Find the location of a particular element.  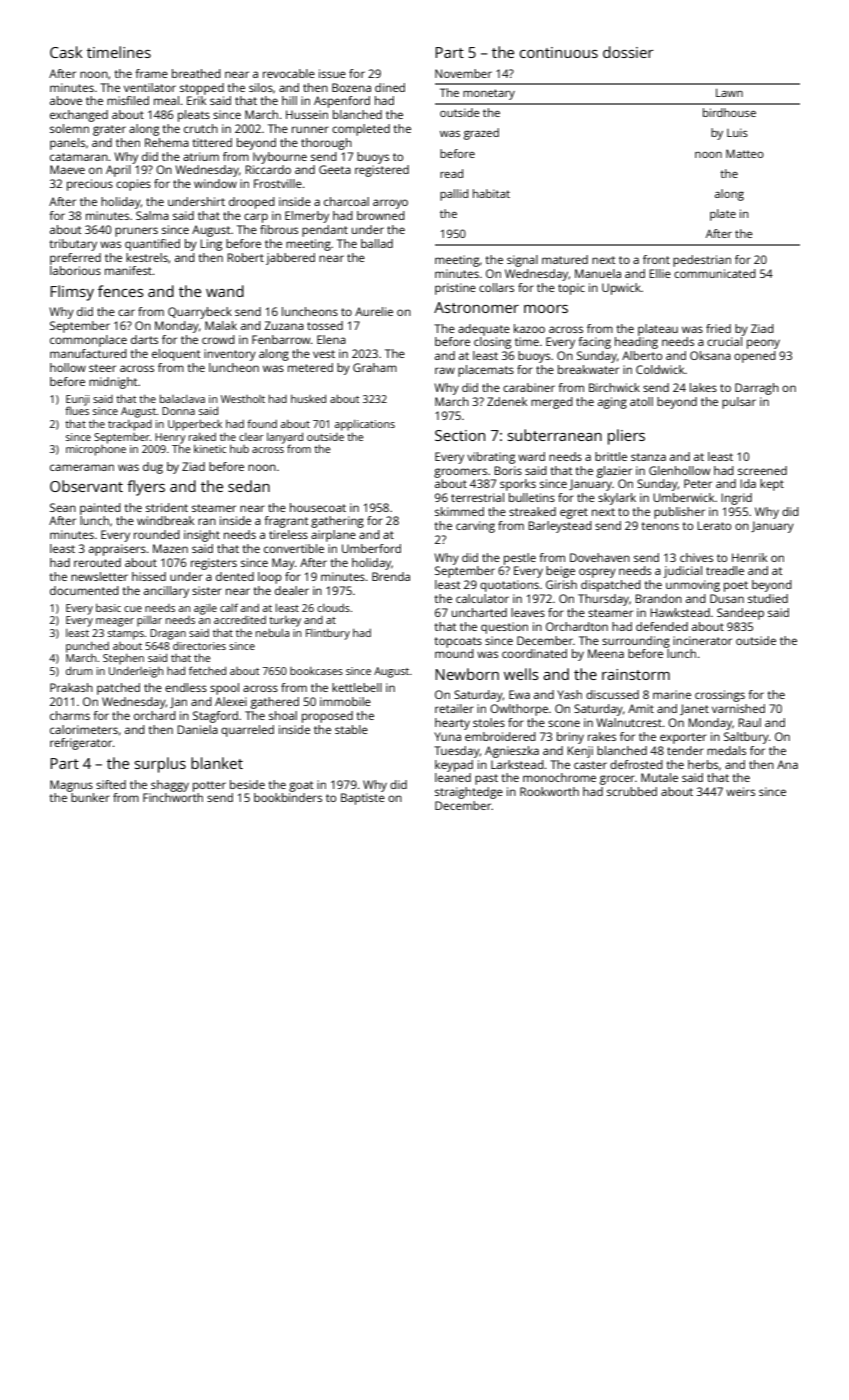

drooped is located at coordinates (252, 203).
